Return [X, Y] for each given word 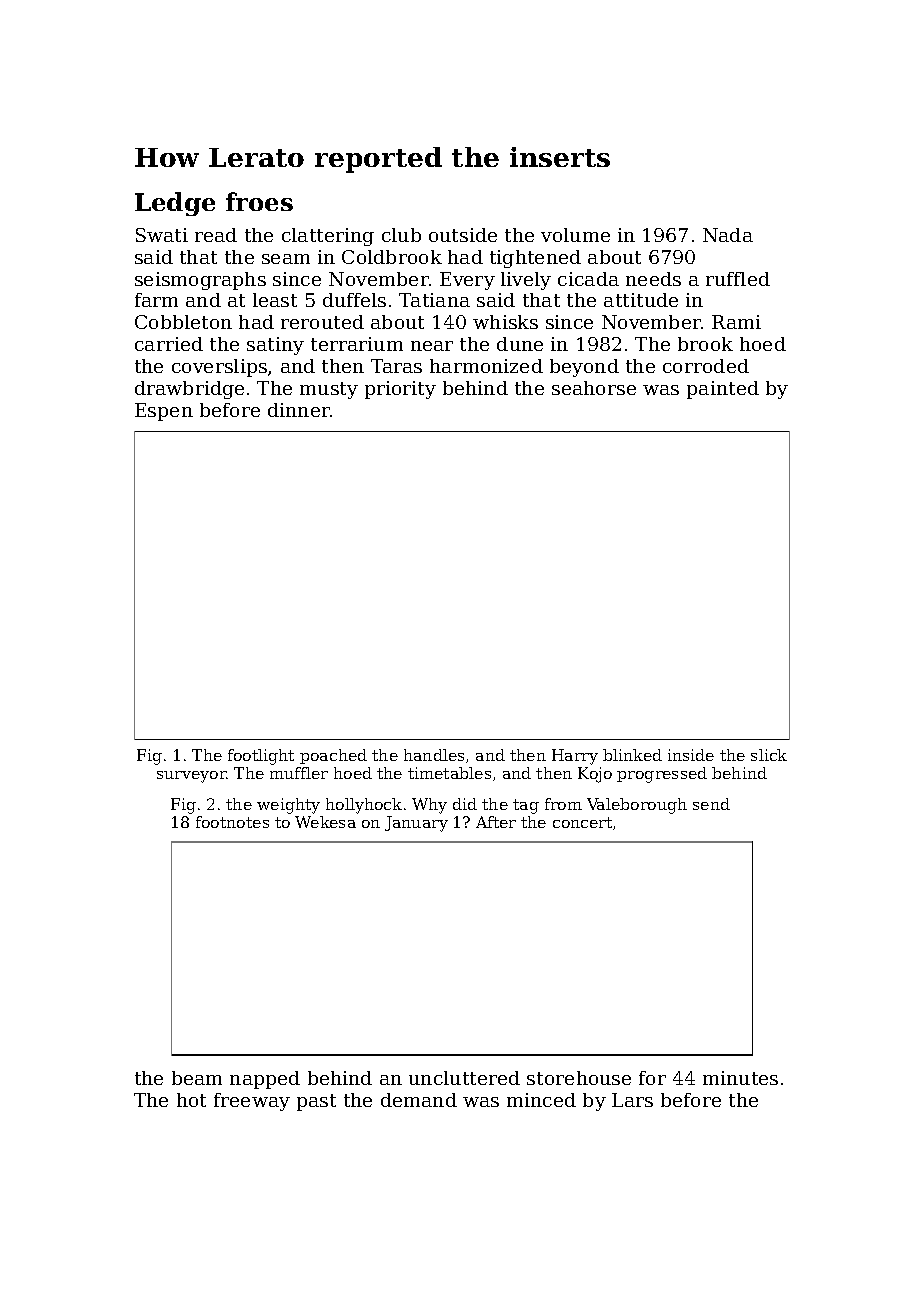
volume [575, 235]
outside [463, 235]
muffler [299, 773]
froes [259, 201]
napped [265, 1080]
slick [769, 755]
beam [197, 1078]
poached [333, 756]
